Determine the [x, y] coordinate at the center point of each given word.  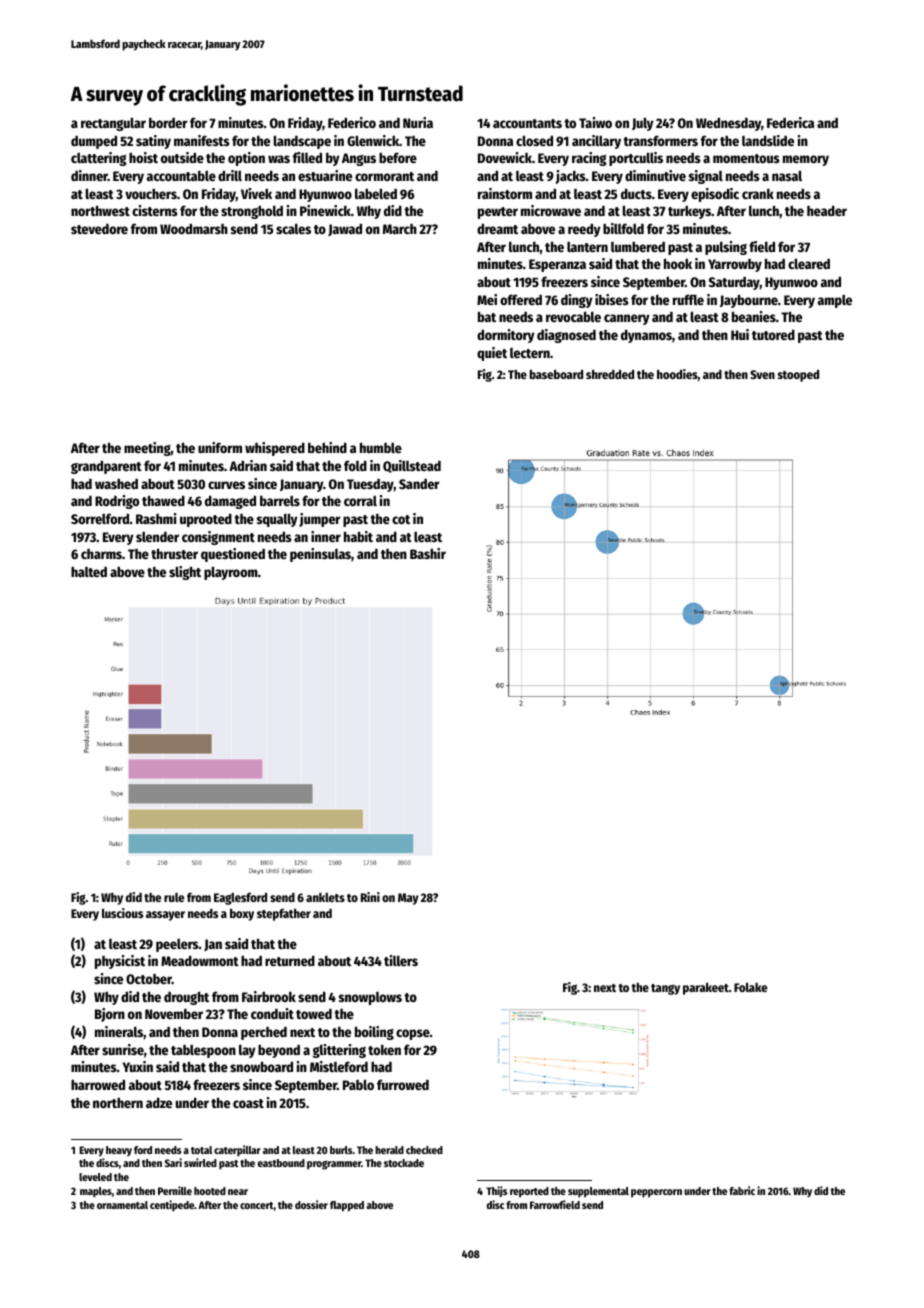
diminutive [655, 175]
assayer [165, 916]
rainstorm [505, 193]
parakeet [706, 989]
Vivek [256, 193]
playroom [231, 573]
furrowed [403, 1084]
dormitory [506, 336]
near [238, 1192]
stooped [798, 375]
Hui [740, 334]
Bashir [428, 553]
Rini [370, 897]
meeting [147, 449]
